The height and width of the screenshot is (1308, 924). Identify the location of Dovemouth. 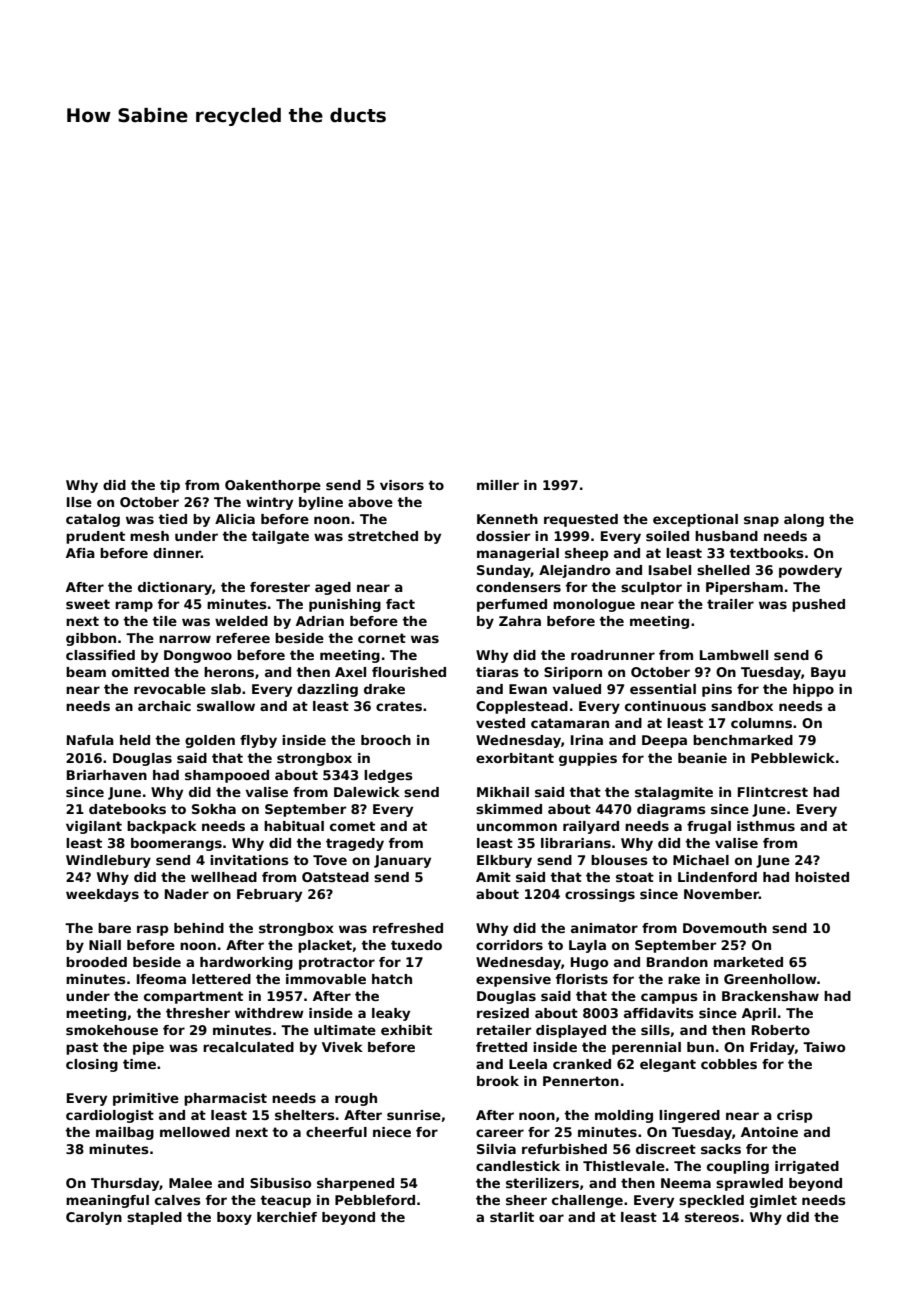
(725, 928).
